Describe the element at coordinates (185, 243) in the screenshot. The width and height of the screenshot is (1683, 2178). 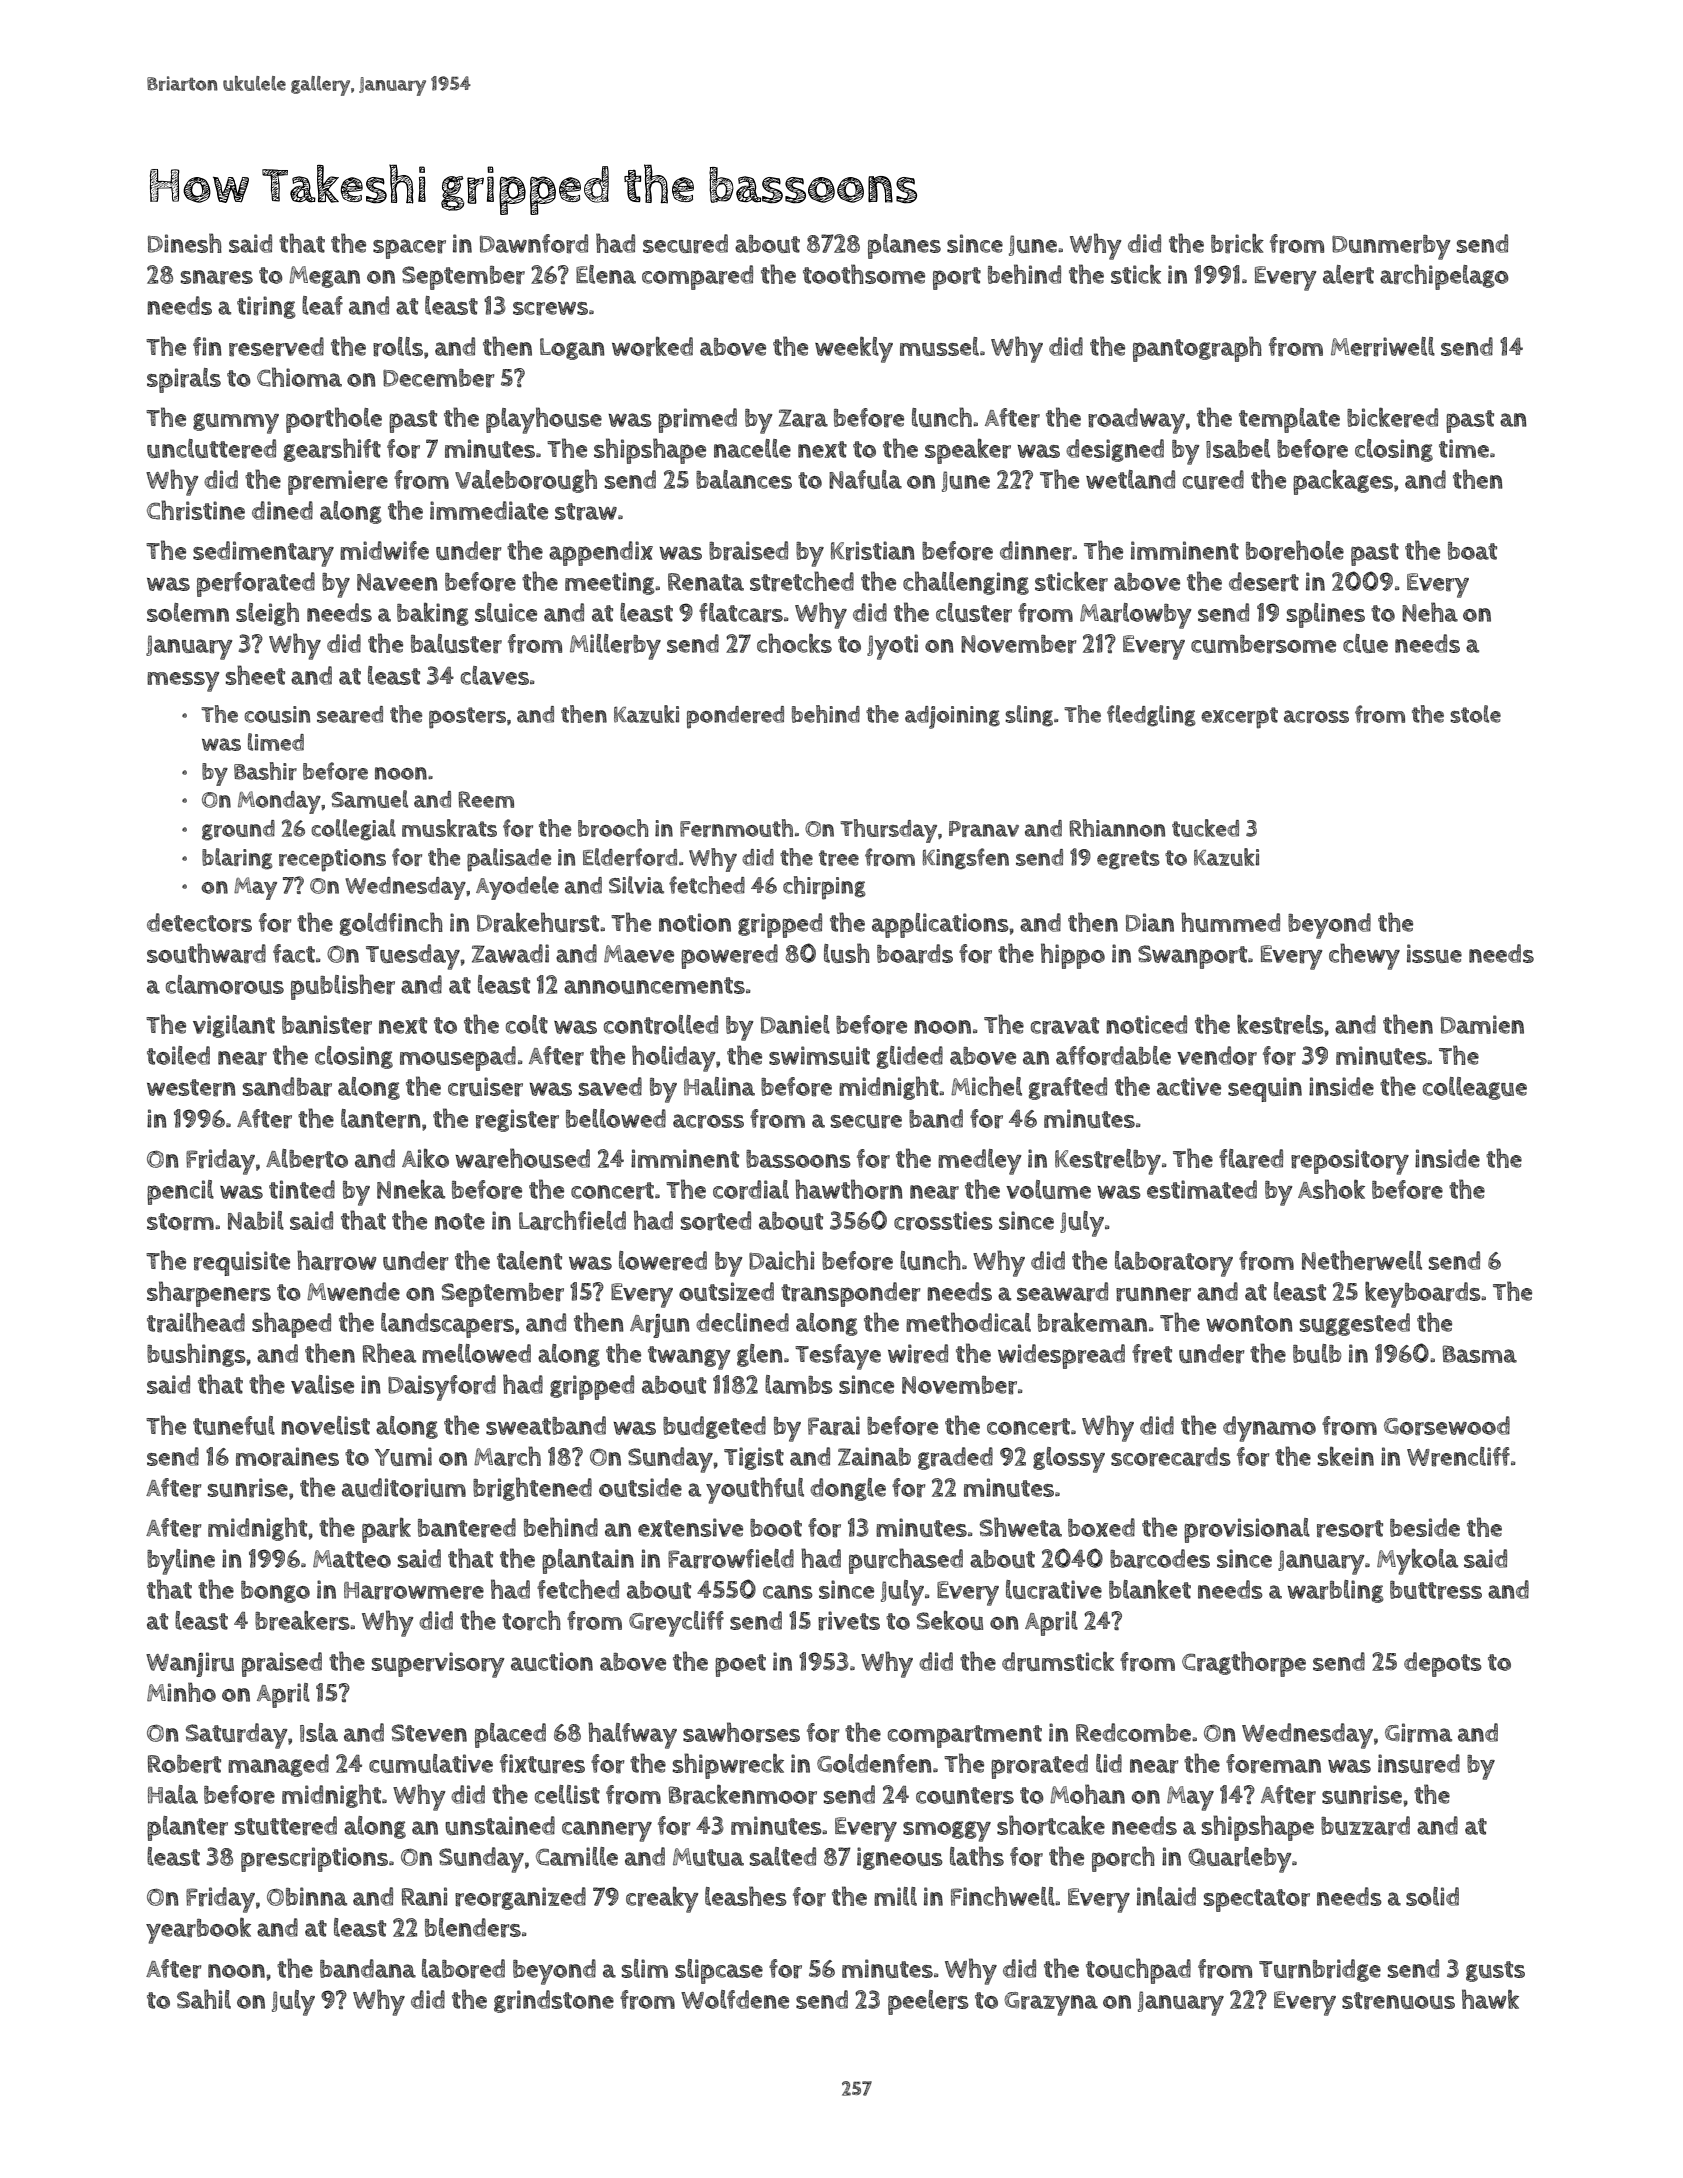
I see `Dinesh` at that location.
